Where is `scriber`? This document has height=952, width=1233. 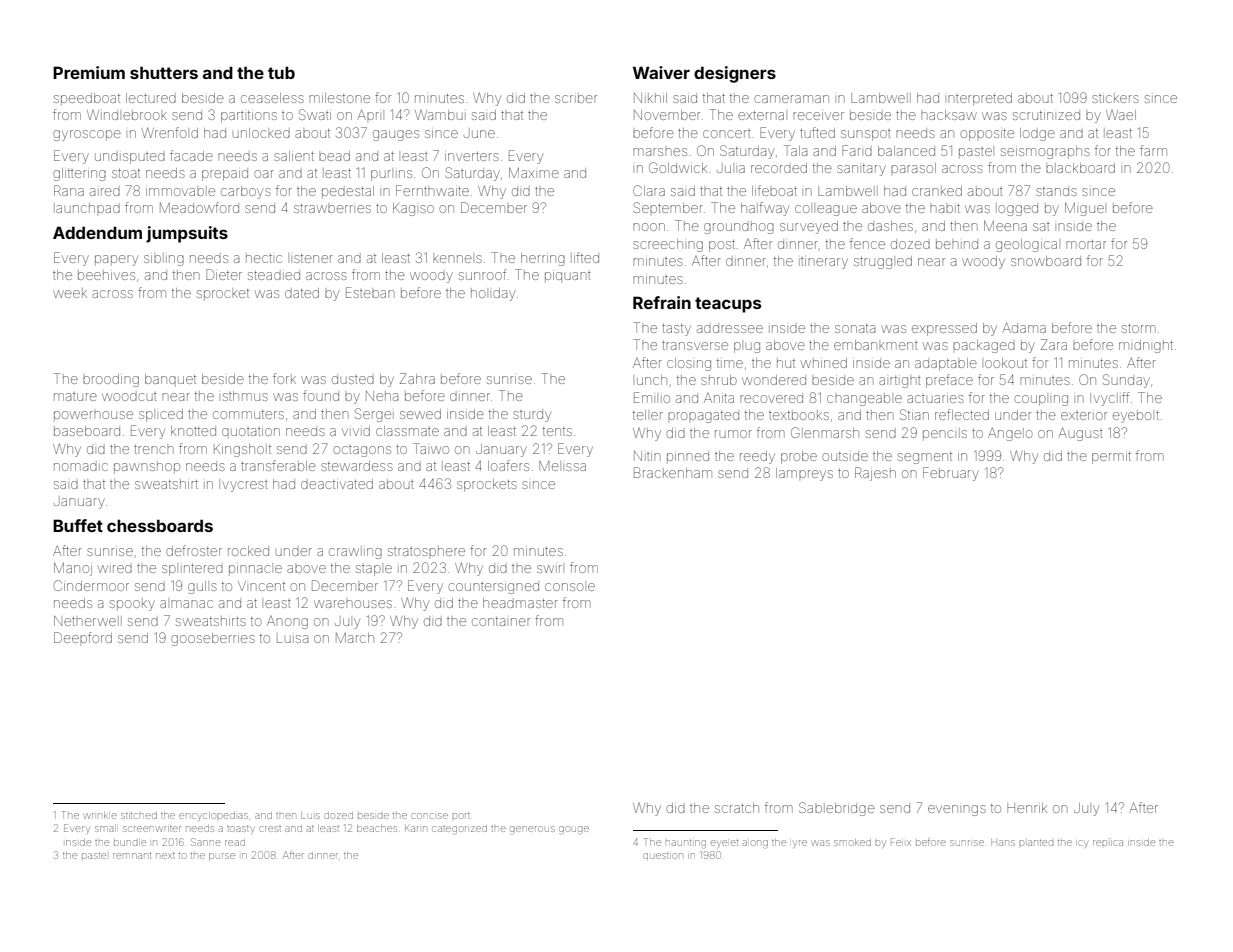 scriber is located at coordinates (576, 98).
